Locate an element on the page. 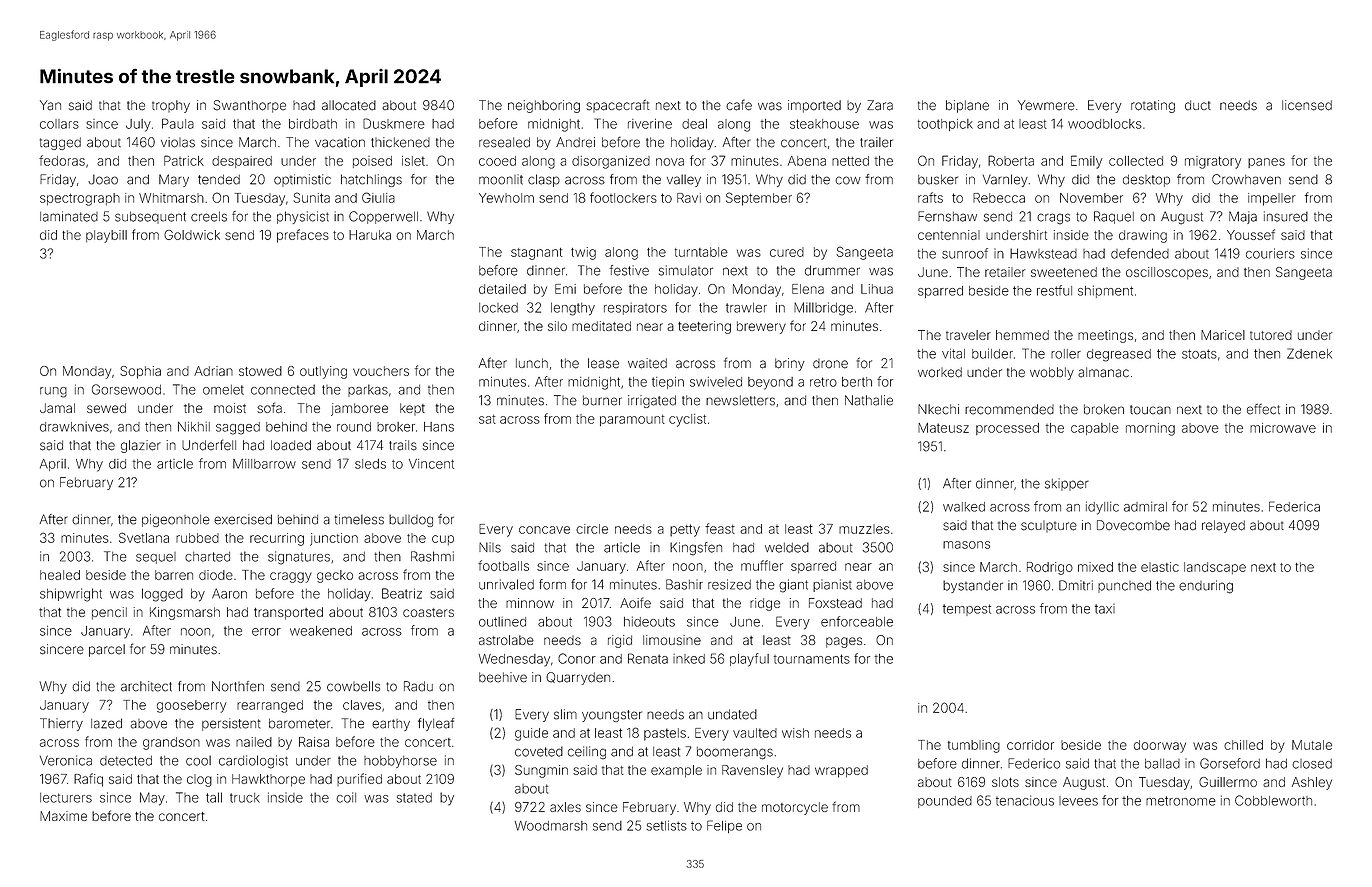 Image resolution: width=1372 pixels, height=887 pixels. limousine is located at coordinates (672, 640).
